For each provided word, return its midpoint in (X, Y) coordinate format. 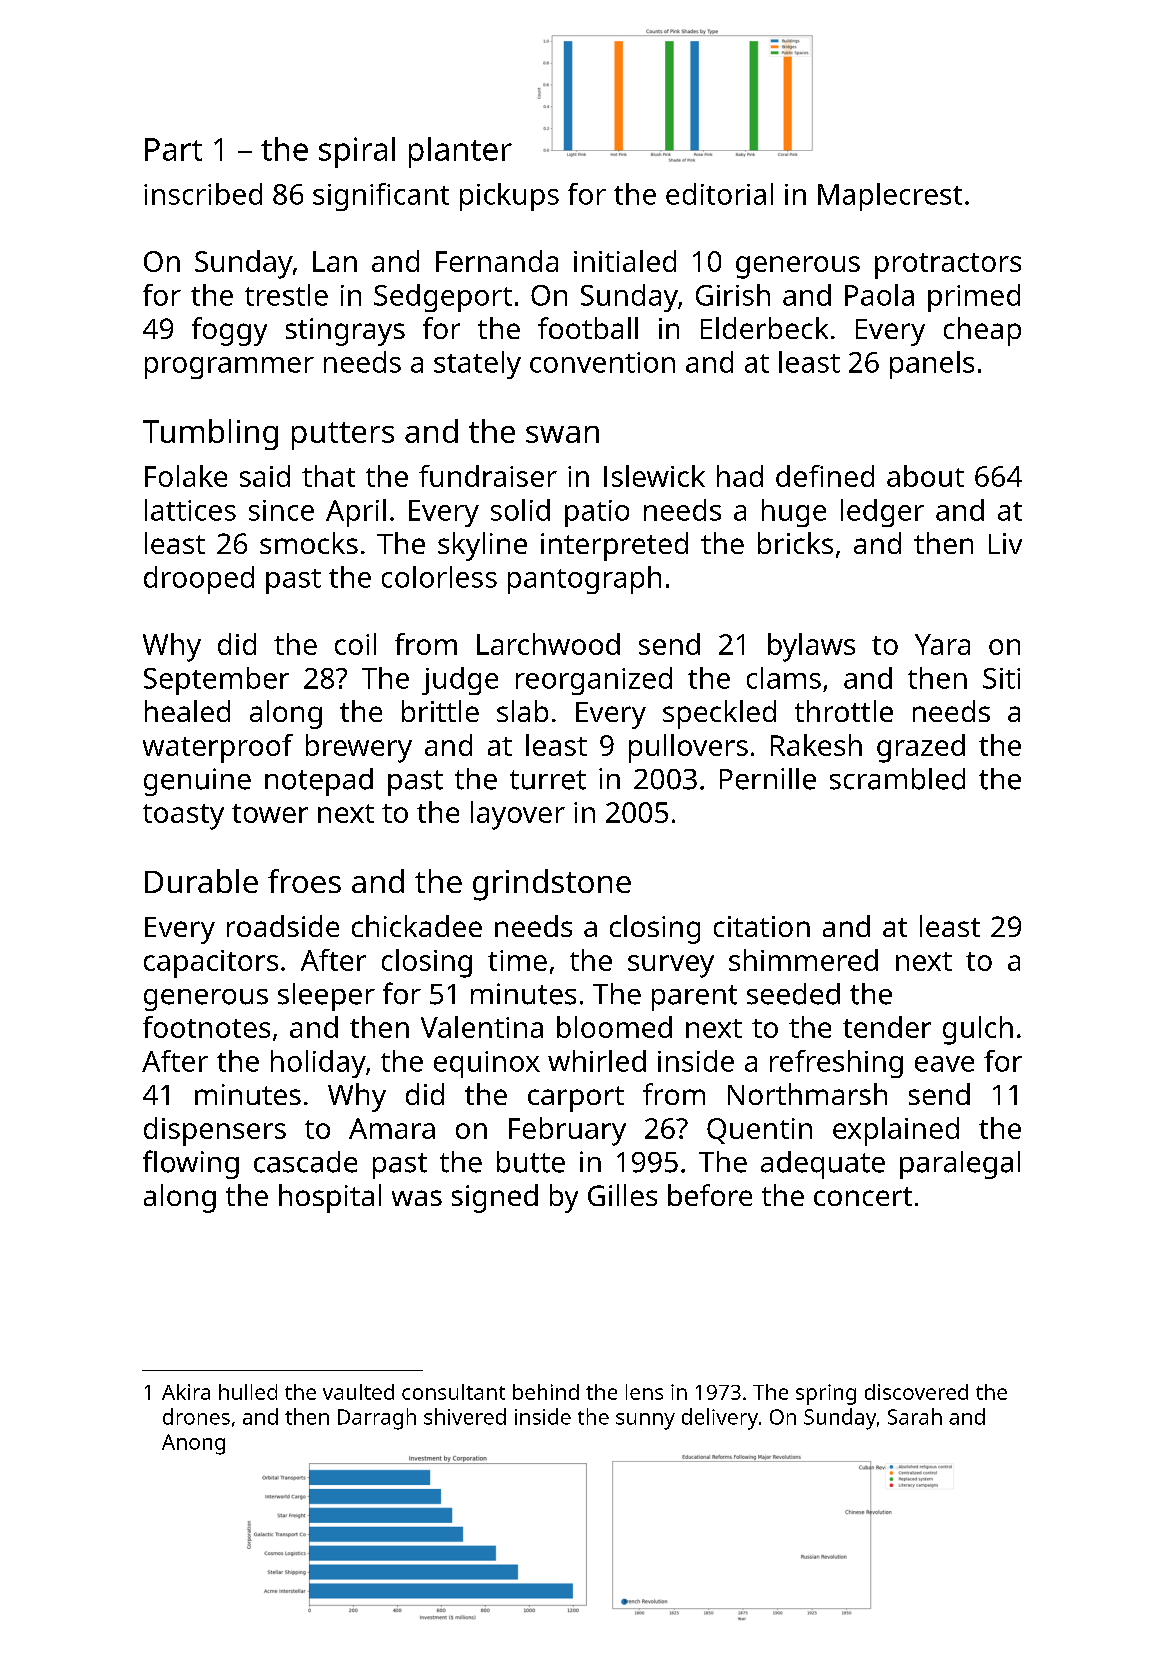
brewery (359, 748)
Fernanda (497, 261)
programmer (229, 368)
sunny (645, 1421)
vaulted (358, 1392)
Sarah (915, 1416)
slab (522, 711)
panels (932, 365)
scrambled (897, 779)
